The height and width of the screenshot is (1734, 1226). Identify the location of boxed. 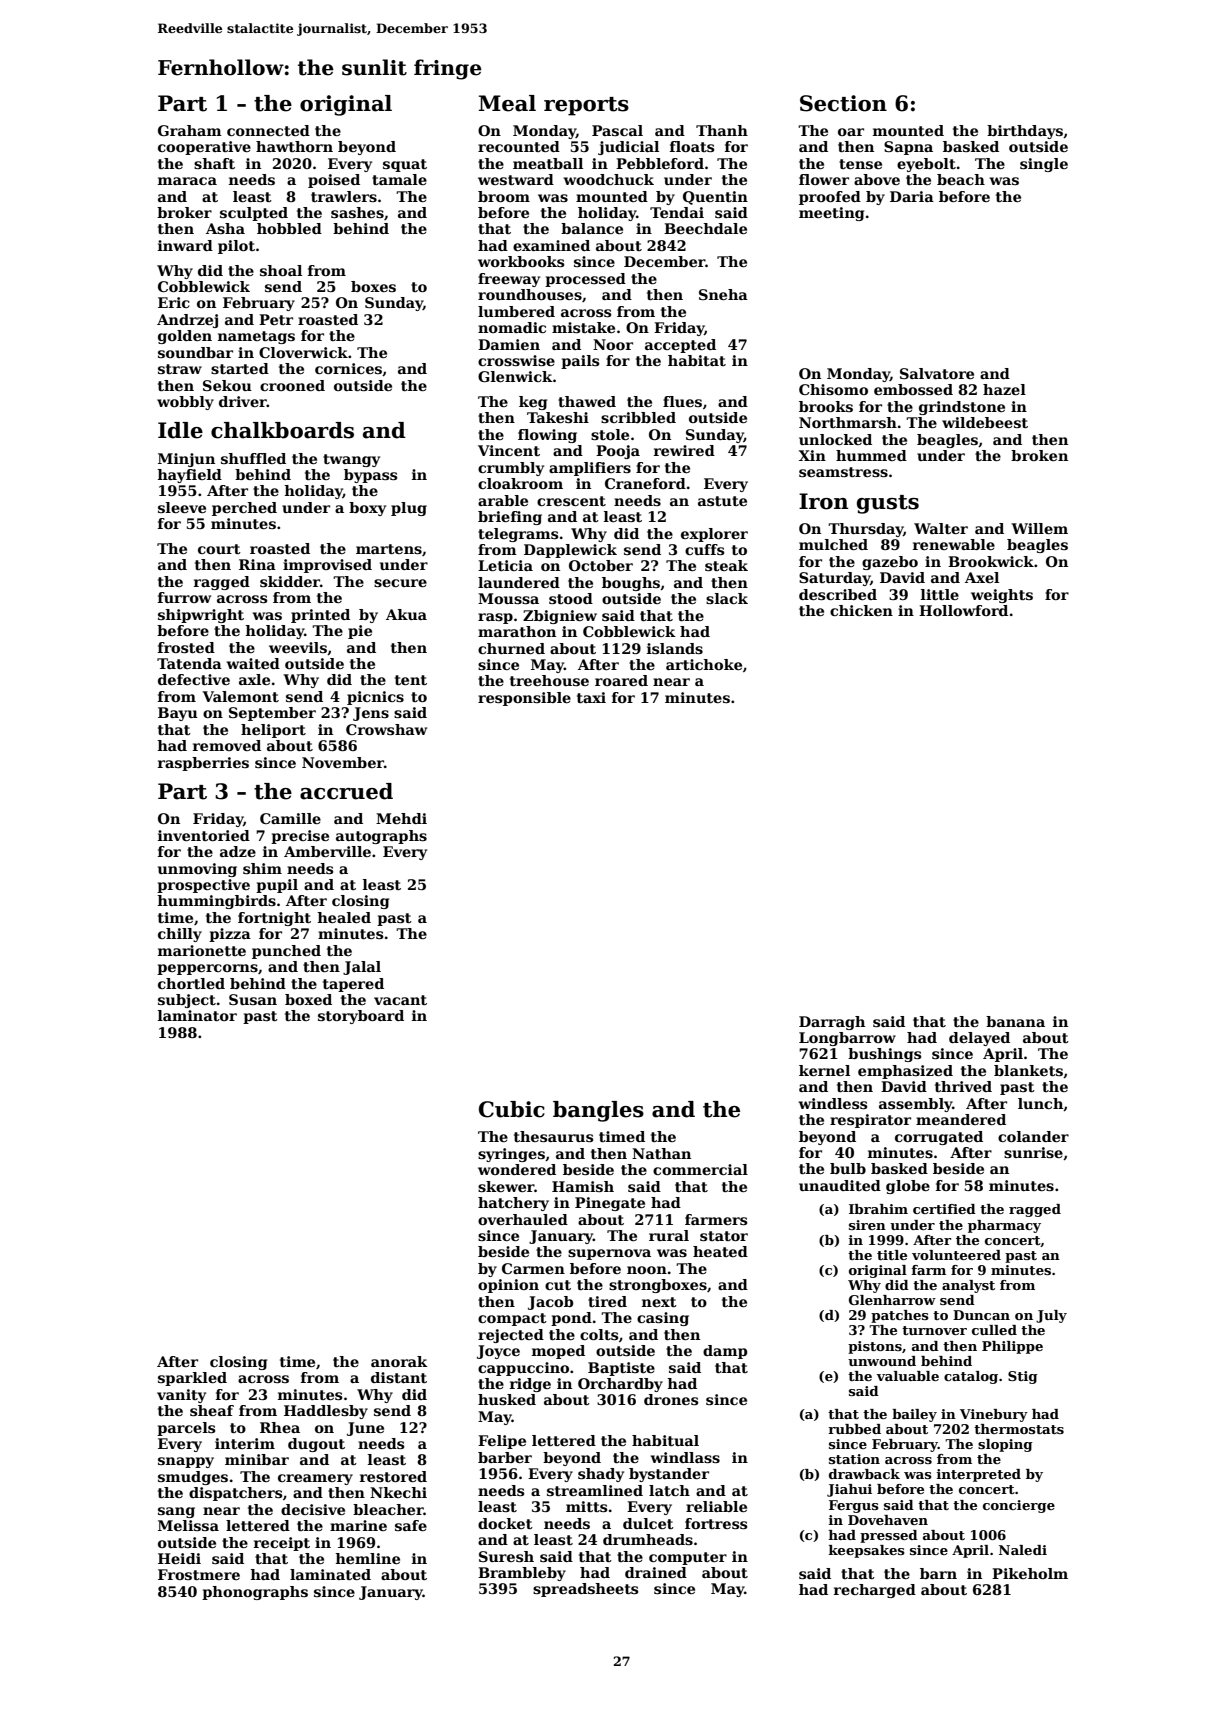
(308, 999).
